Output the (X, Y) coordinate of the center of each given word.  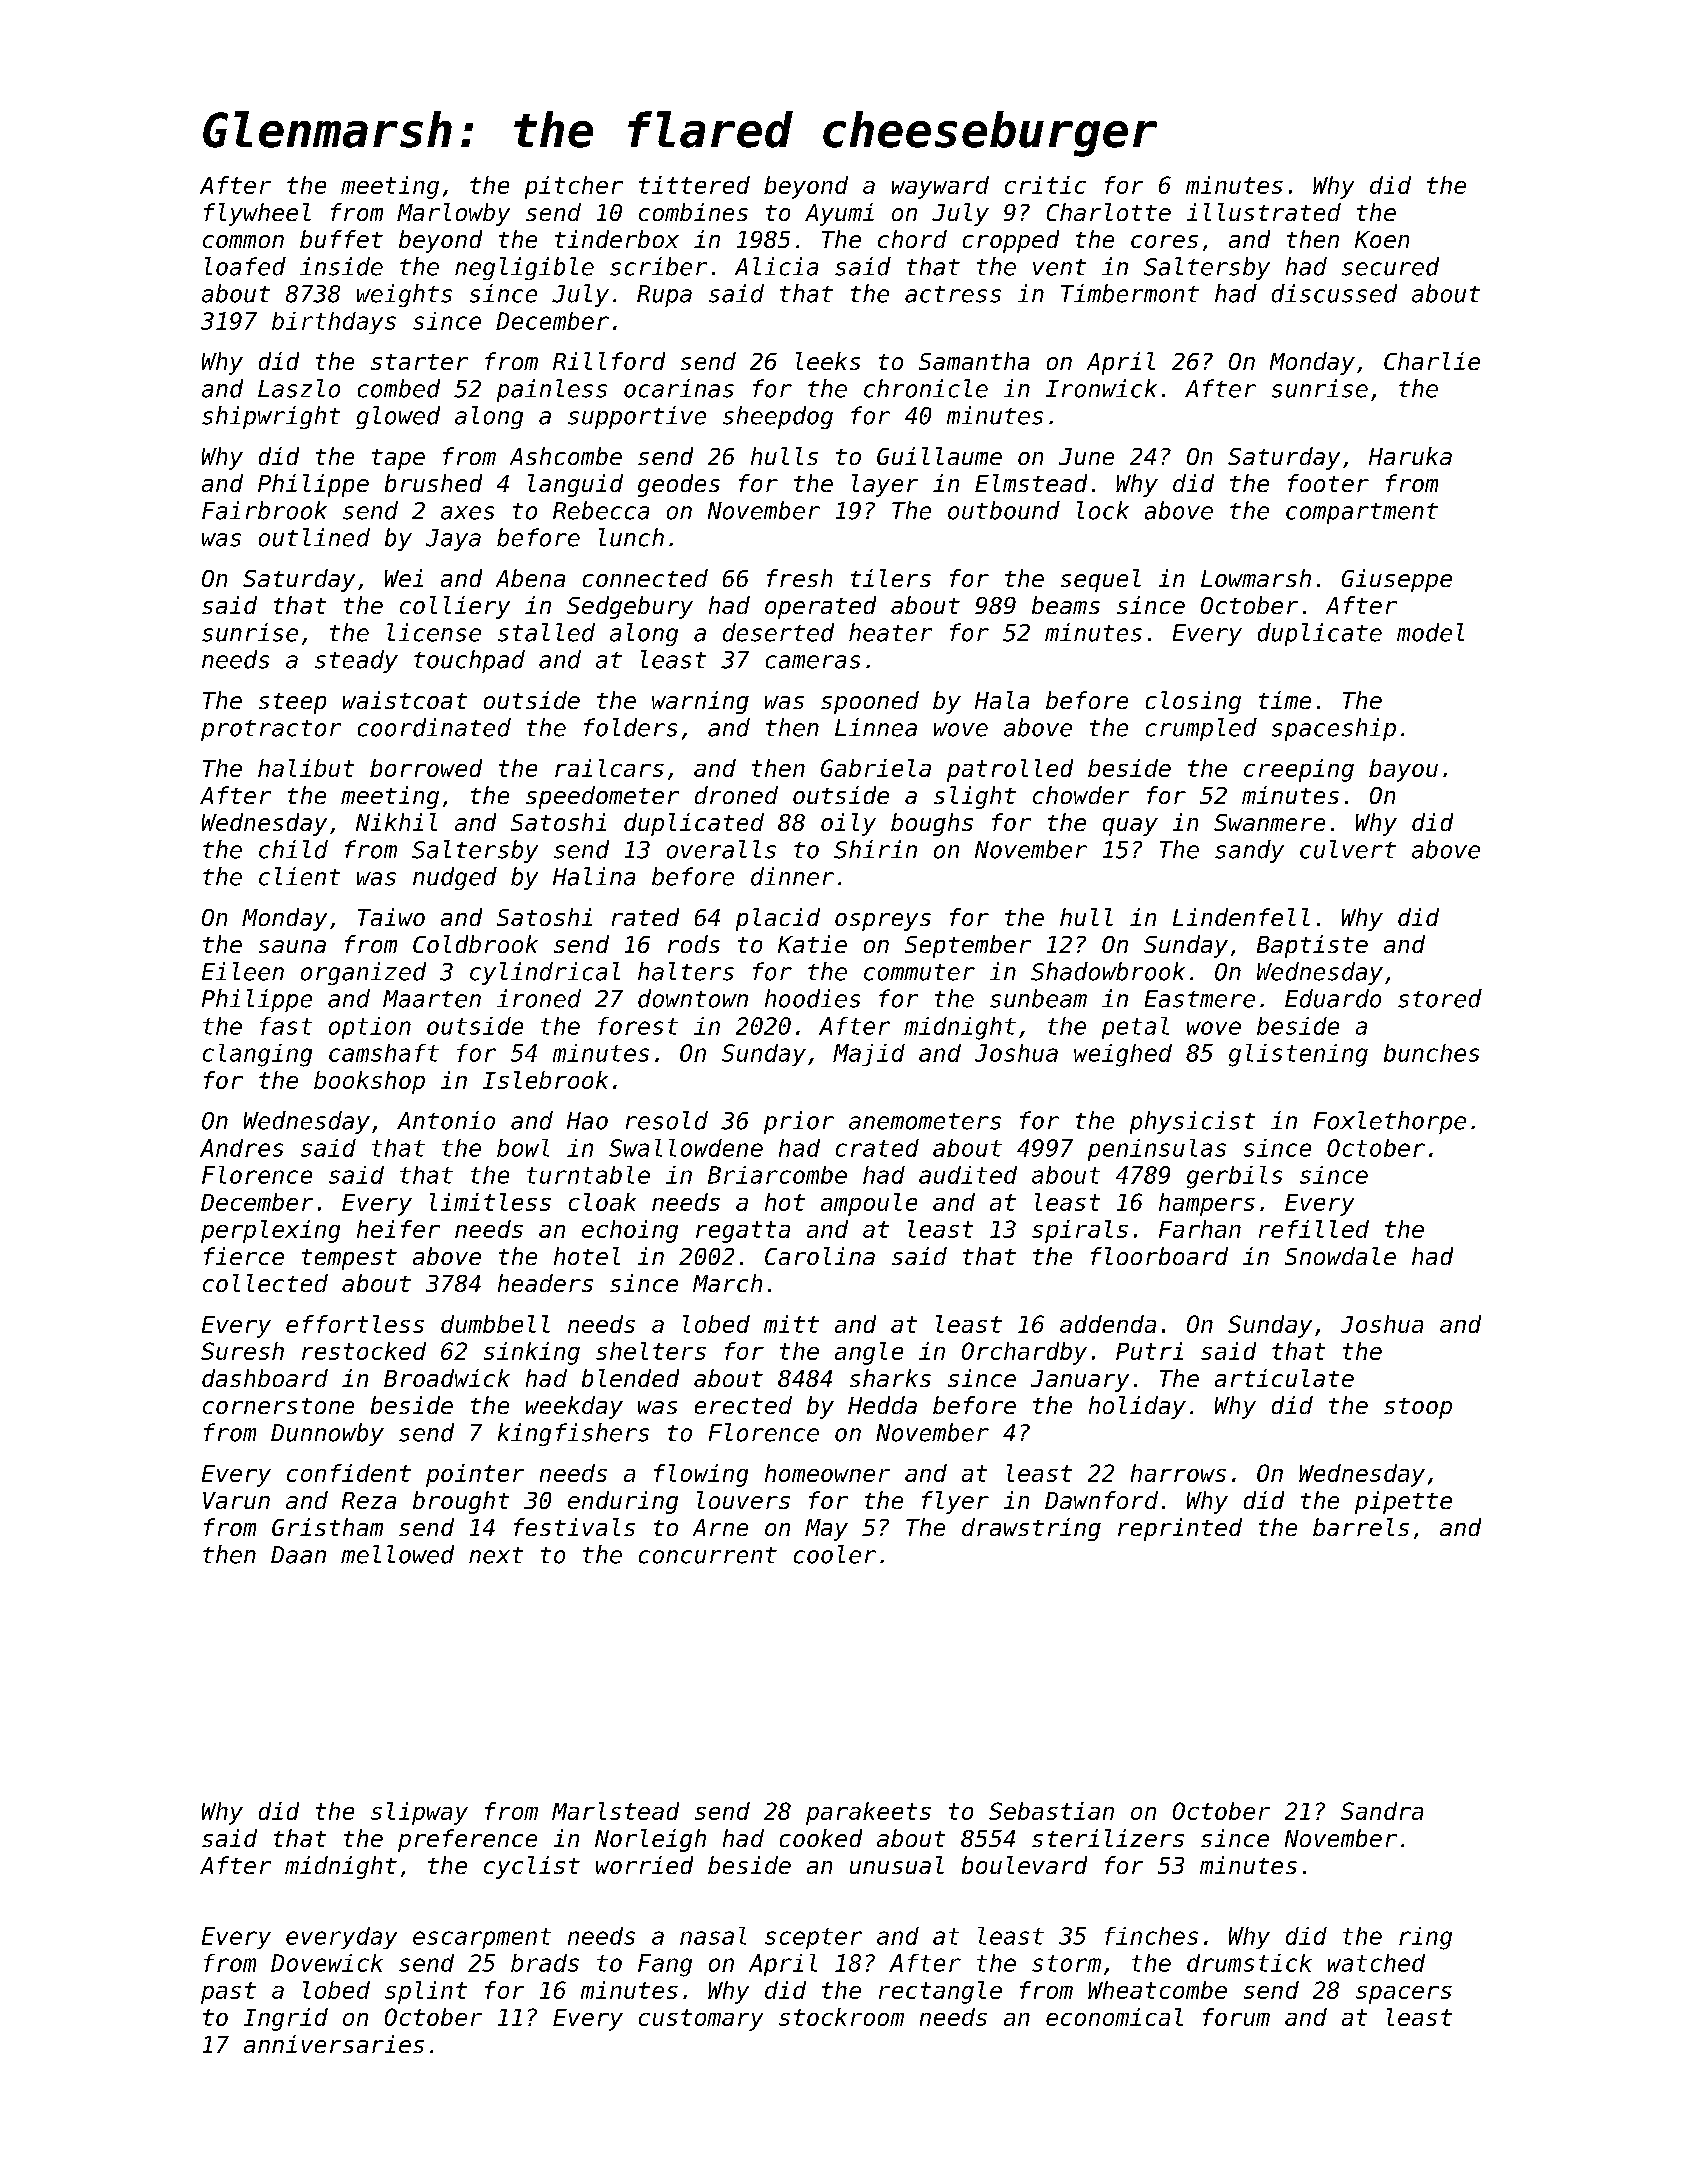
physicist (1192, 1122)
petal (1135, 1028)
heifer (398, 1229)
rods (694, 944)
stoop (1418, 1408)
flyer (955, 1502)
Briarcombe (777, 1175)
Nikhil (396, 822)
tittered (694, 185)
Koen (1382, 239)
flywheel (257, 214)
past (228, 1993)
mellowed (397, 1554)
